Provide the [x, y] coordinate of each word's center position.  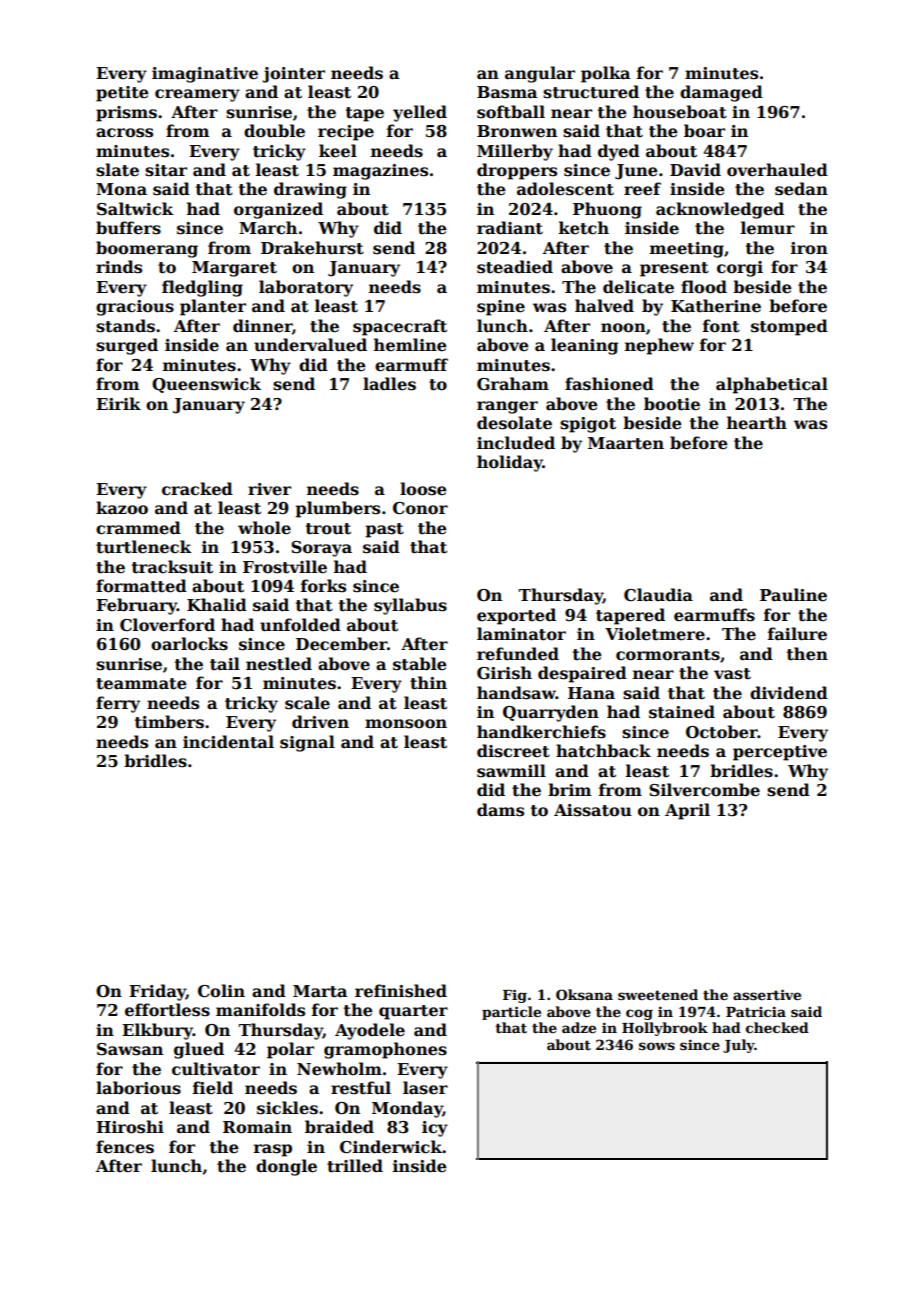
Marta [320, 991]
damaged [721, 93]
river [269, 489]
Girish [504, 673]
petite [122, 94]
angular [540, 74]
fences [125, 1147]
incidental [228, 742]
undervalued [310, 345]
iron [809, 248]
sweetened [658, 994]
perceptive [780, 753]
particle [511, 1013]
